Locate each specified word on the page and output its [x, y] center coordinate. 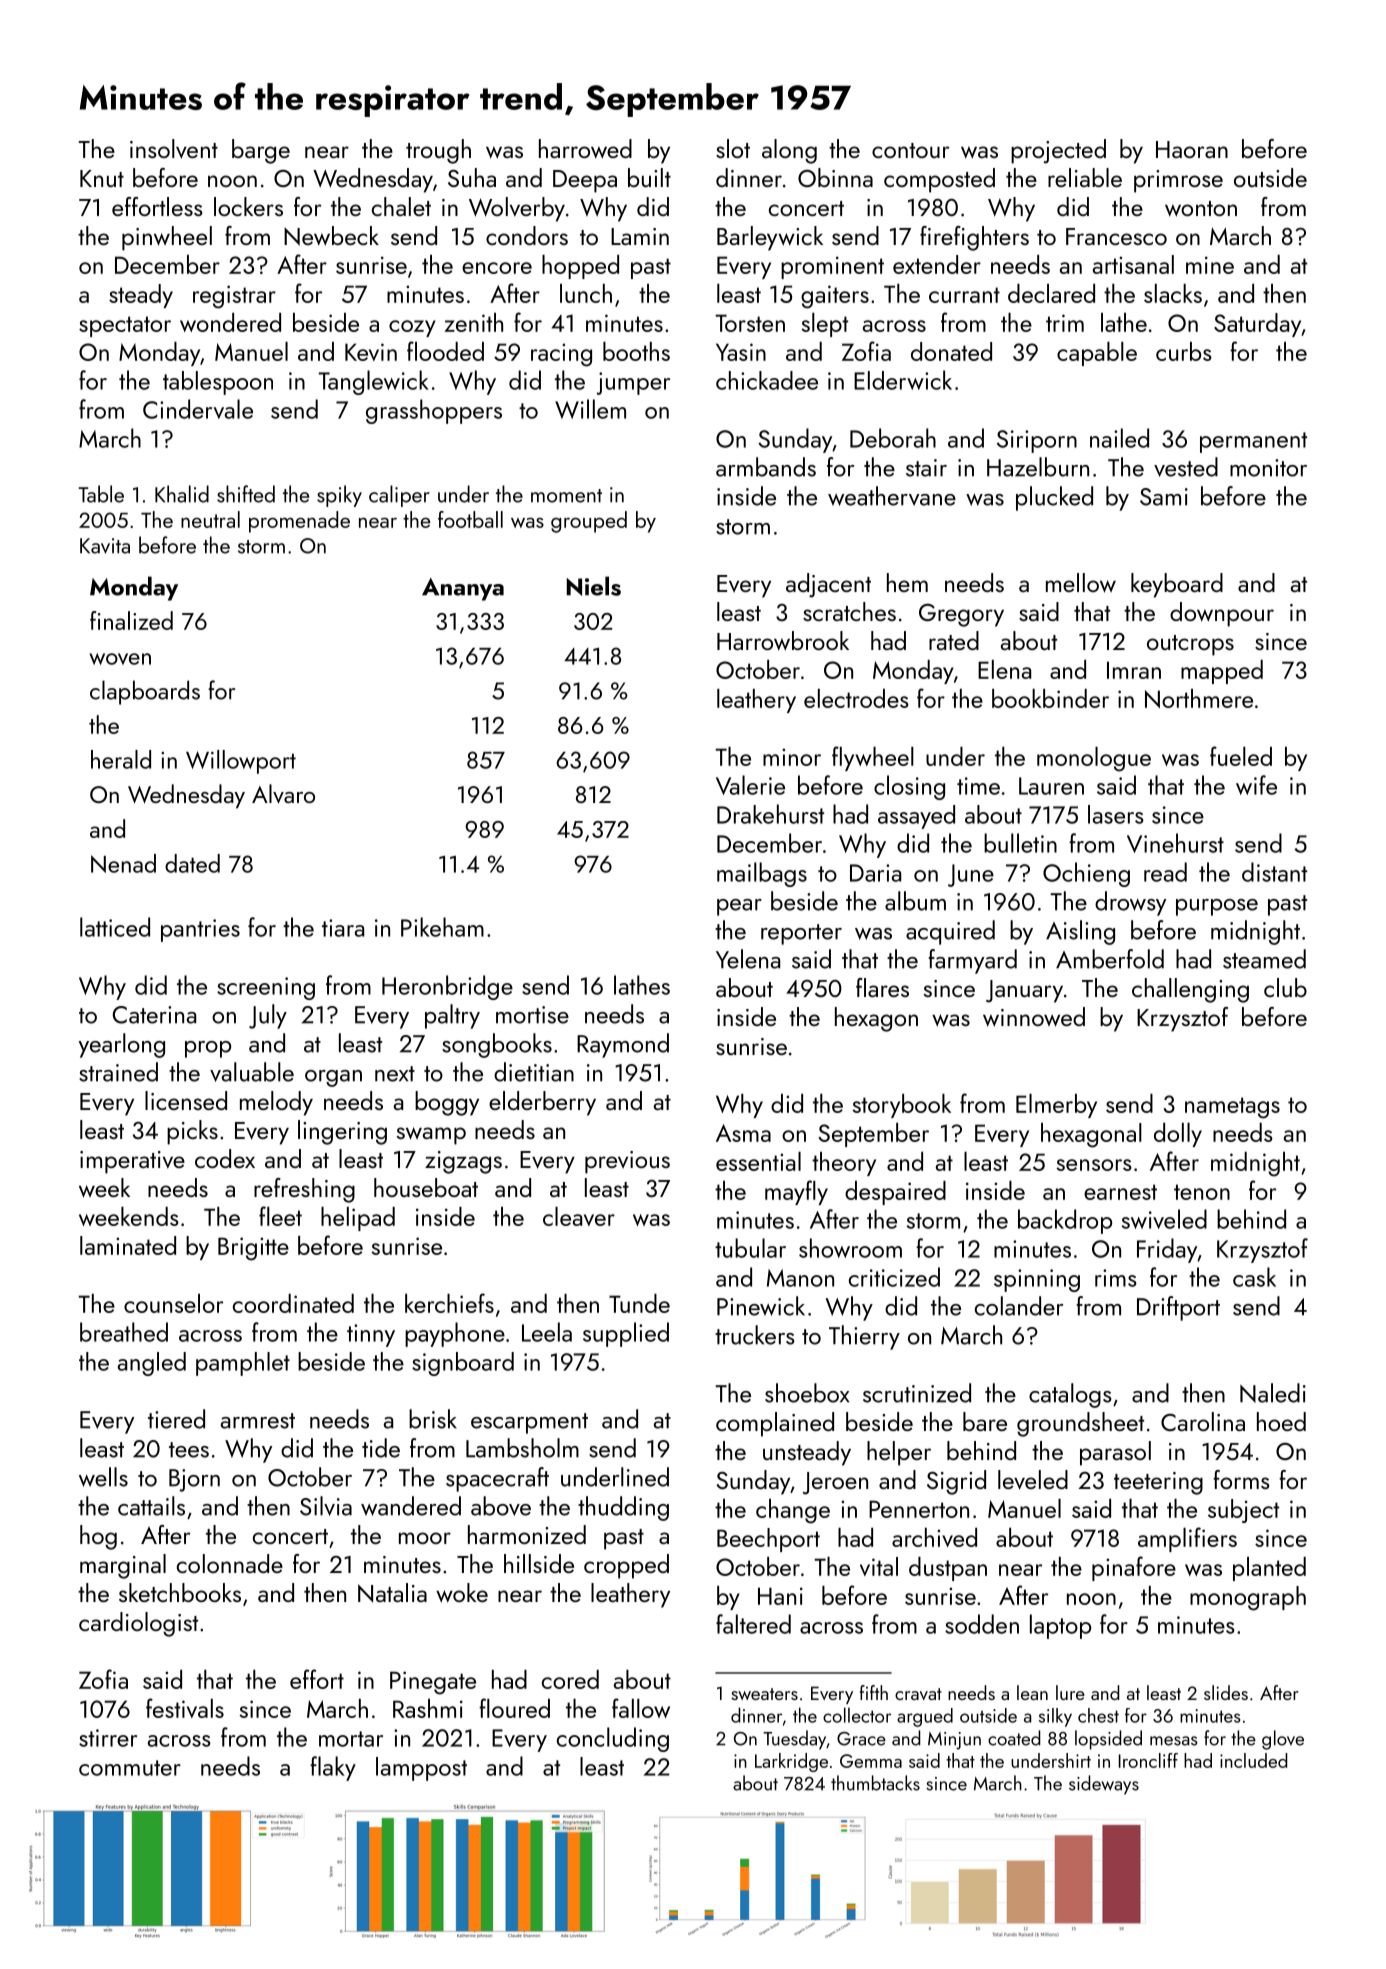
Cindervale [198, 409]
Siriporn [1037, 441]
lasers [1116, 814]
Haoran [1192, 149]
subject [1243, 1511]
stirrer [108, 1738]
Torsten [750, 323]
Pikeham [442, 927]
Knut [102, 178]
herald [121, 759]
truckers [755, 1335]
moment [566, 496]
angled [152, 1364]
